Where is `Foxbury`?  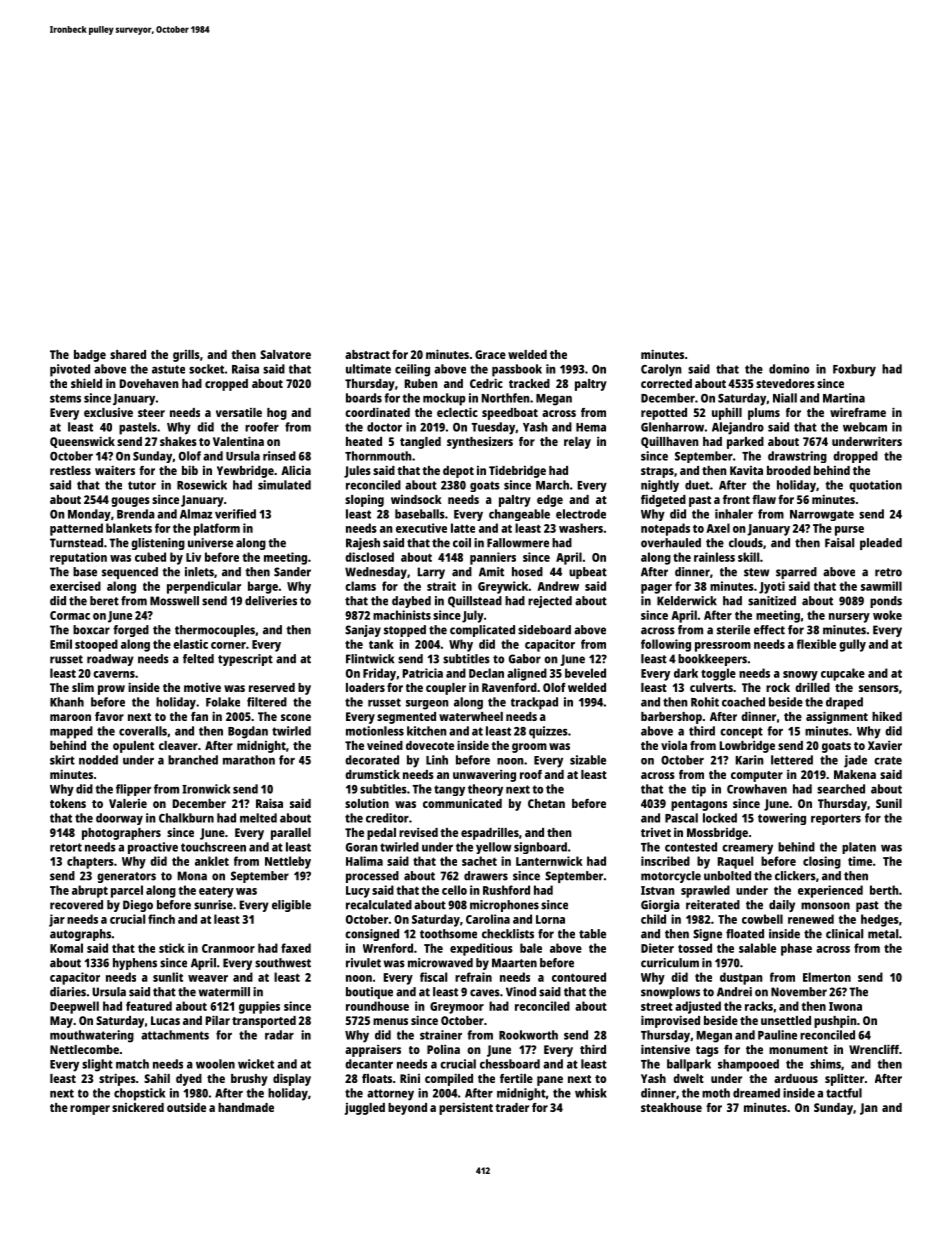 Foxbury is located at coordinates (854, 370).
